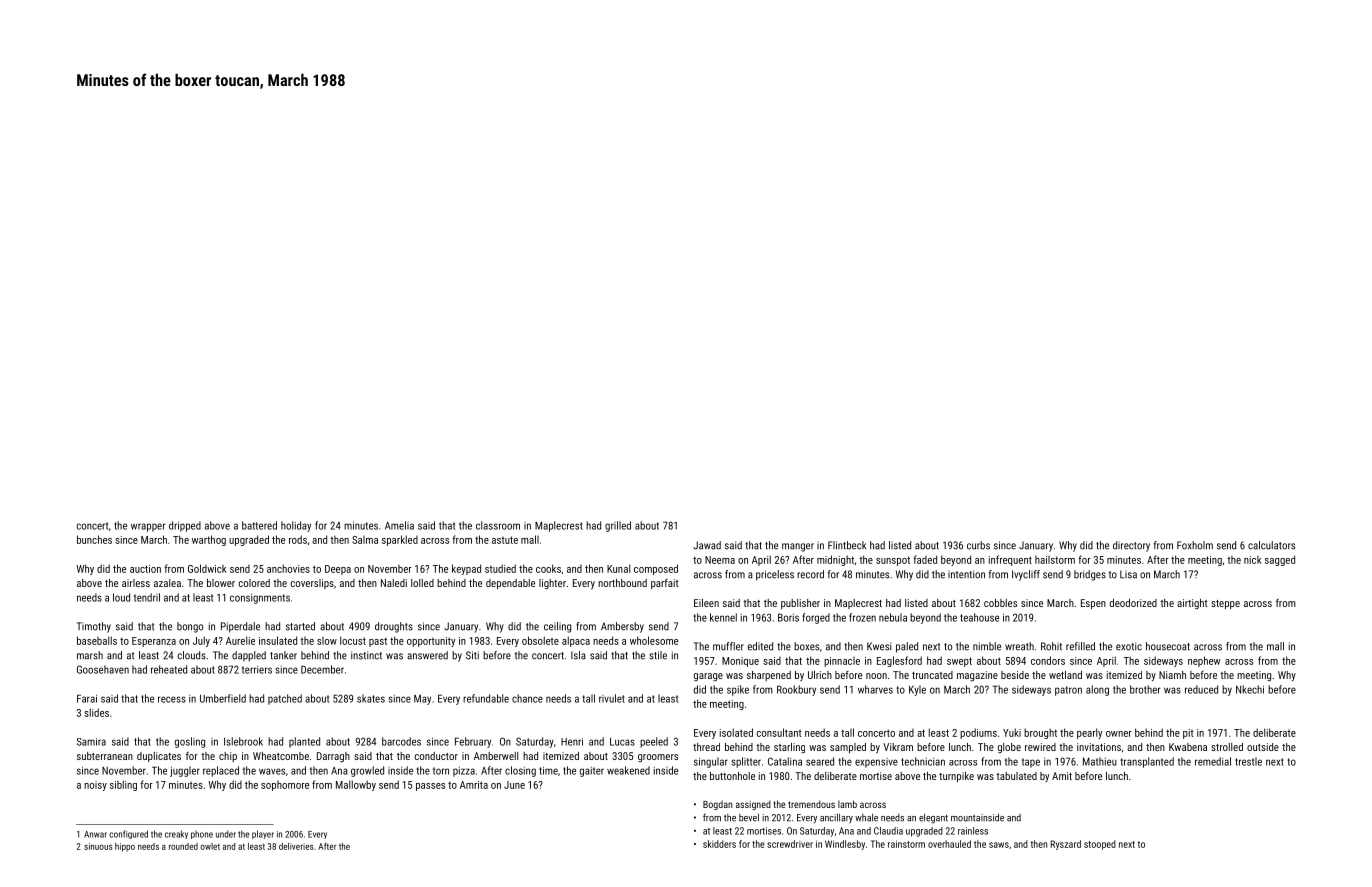  Describe the element at coordinates (371, 698) in the document. I see `skates` at that location.
